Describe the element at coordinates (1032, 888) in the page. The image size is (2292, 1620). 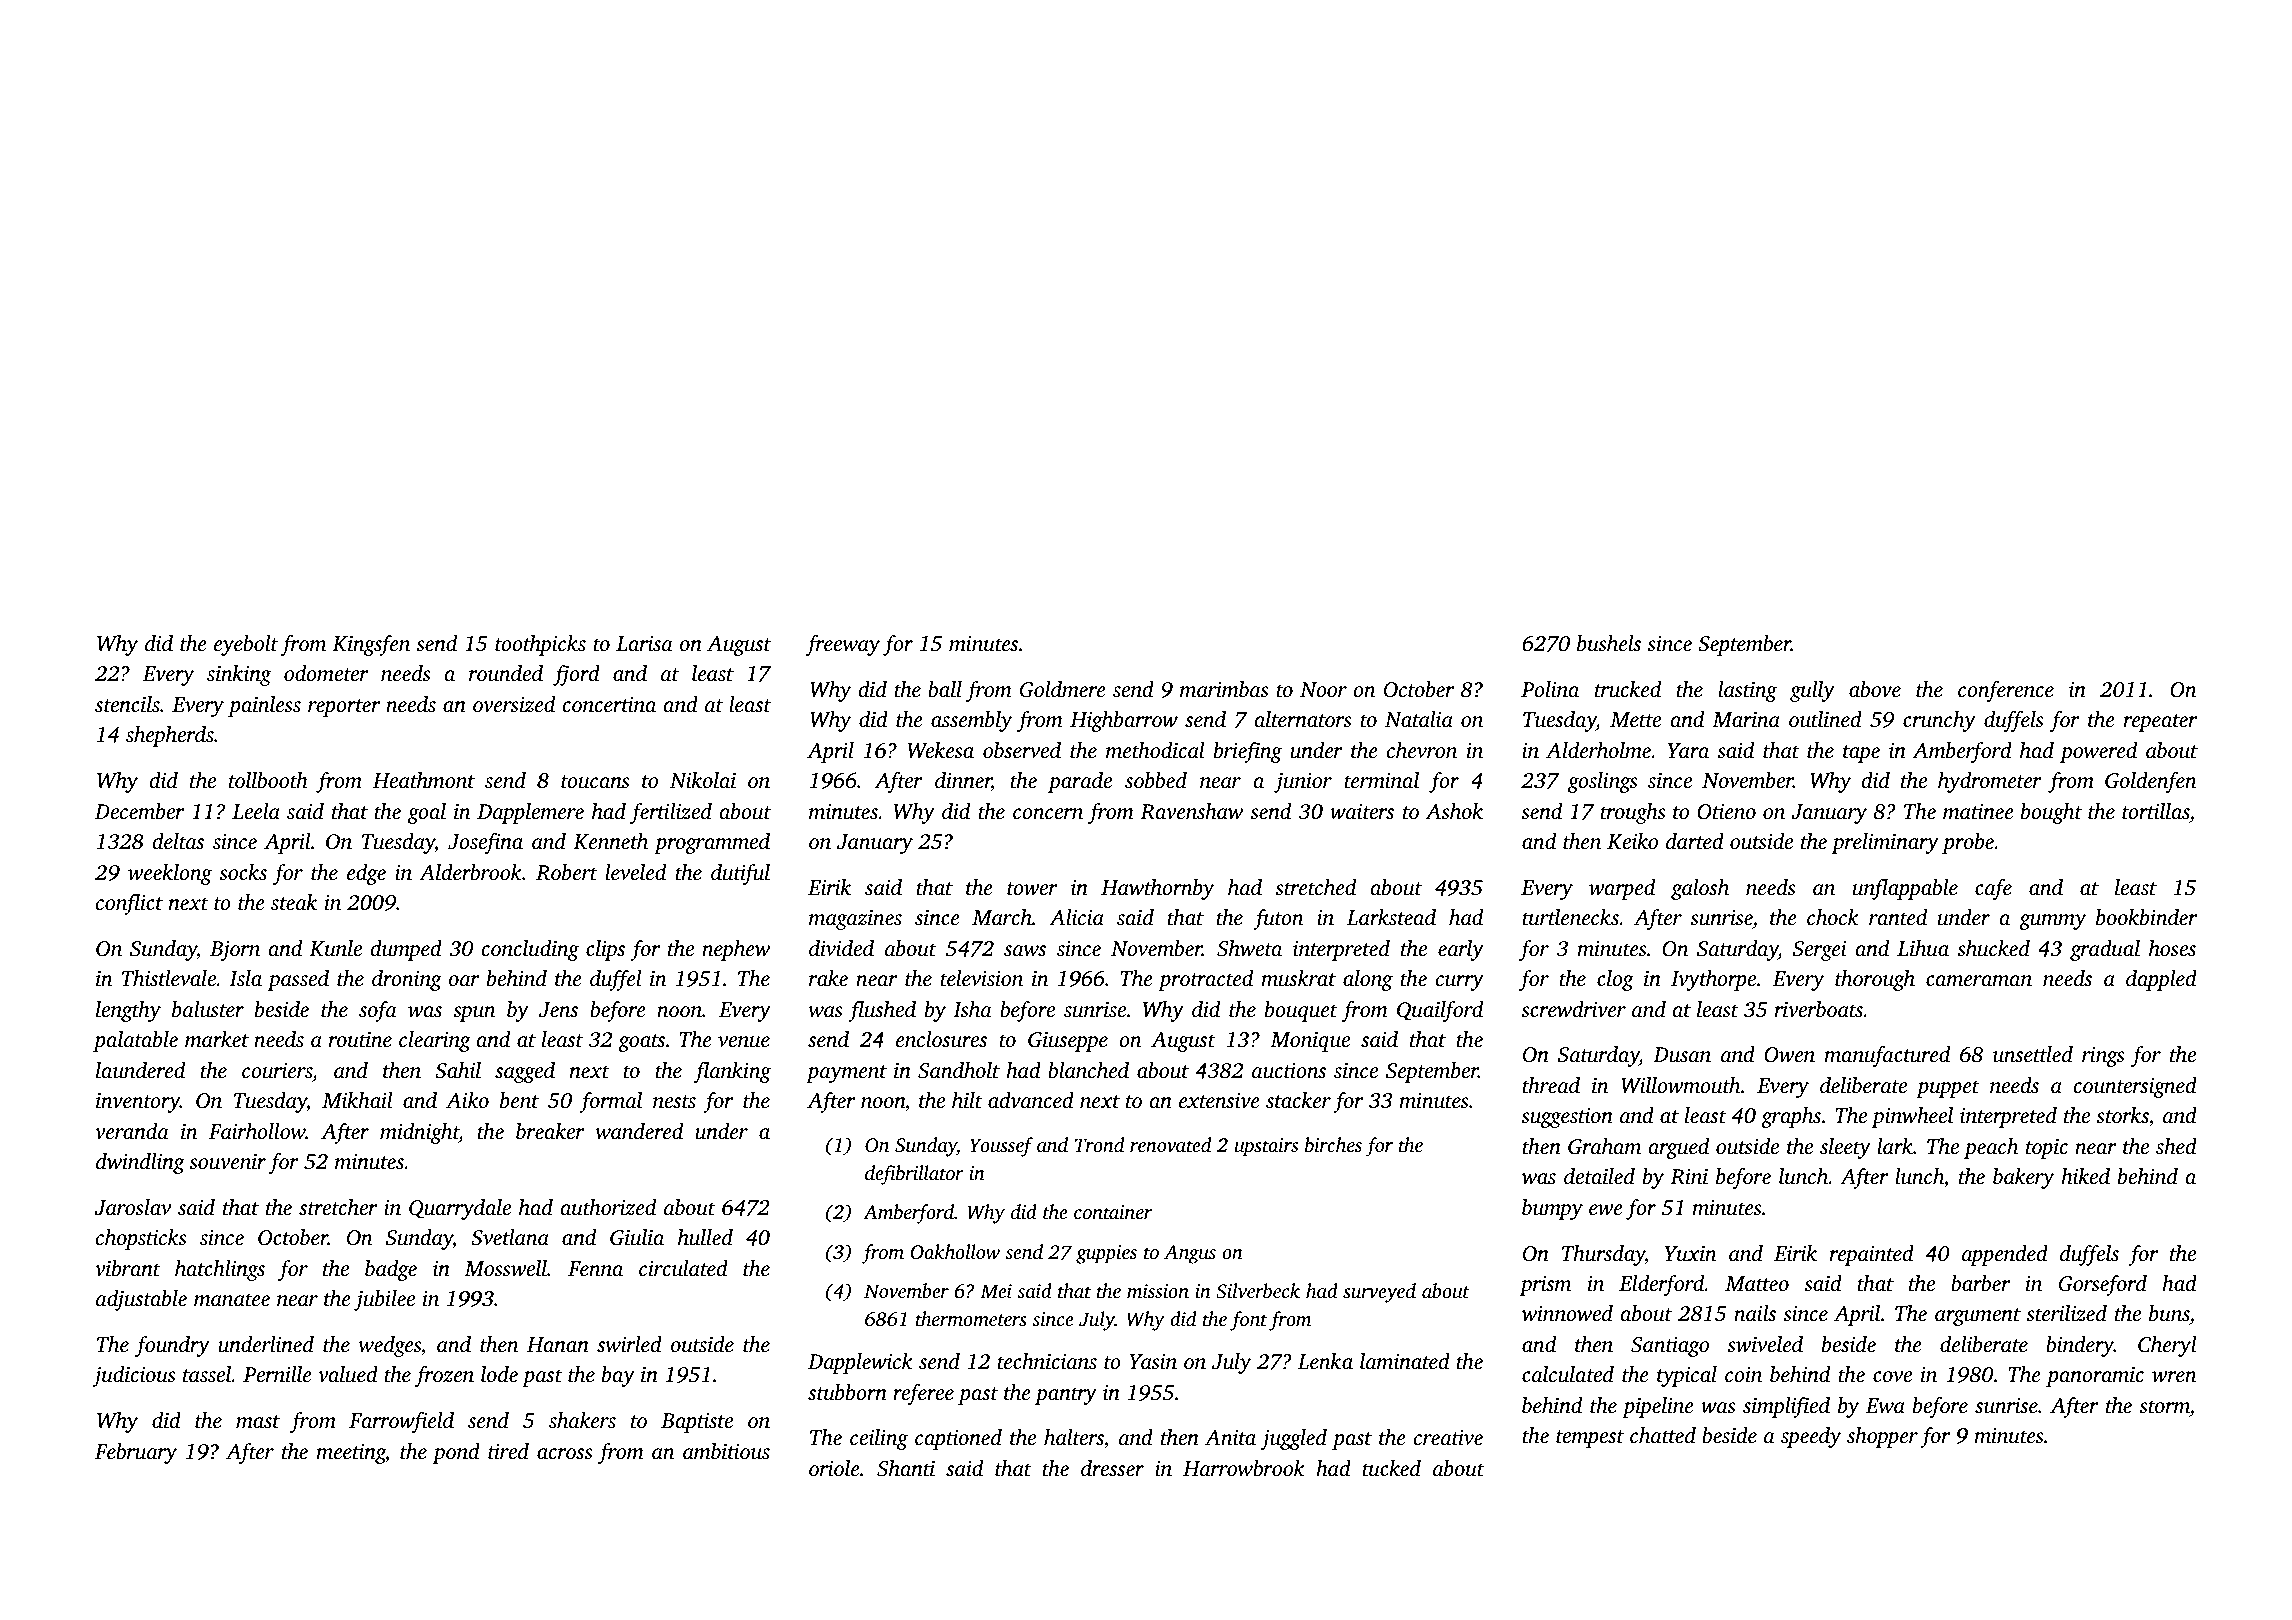
I see `tower` at that location.
